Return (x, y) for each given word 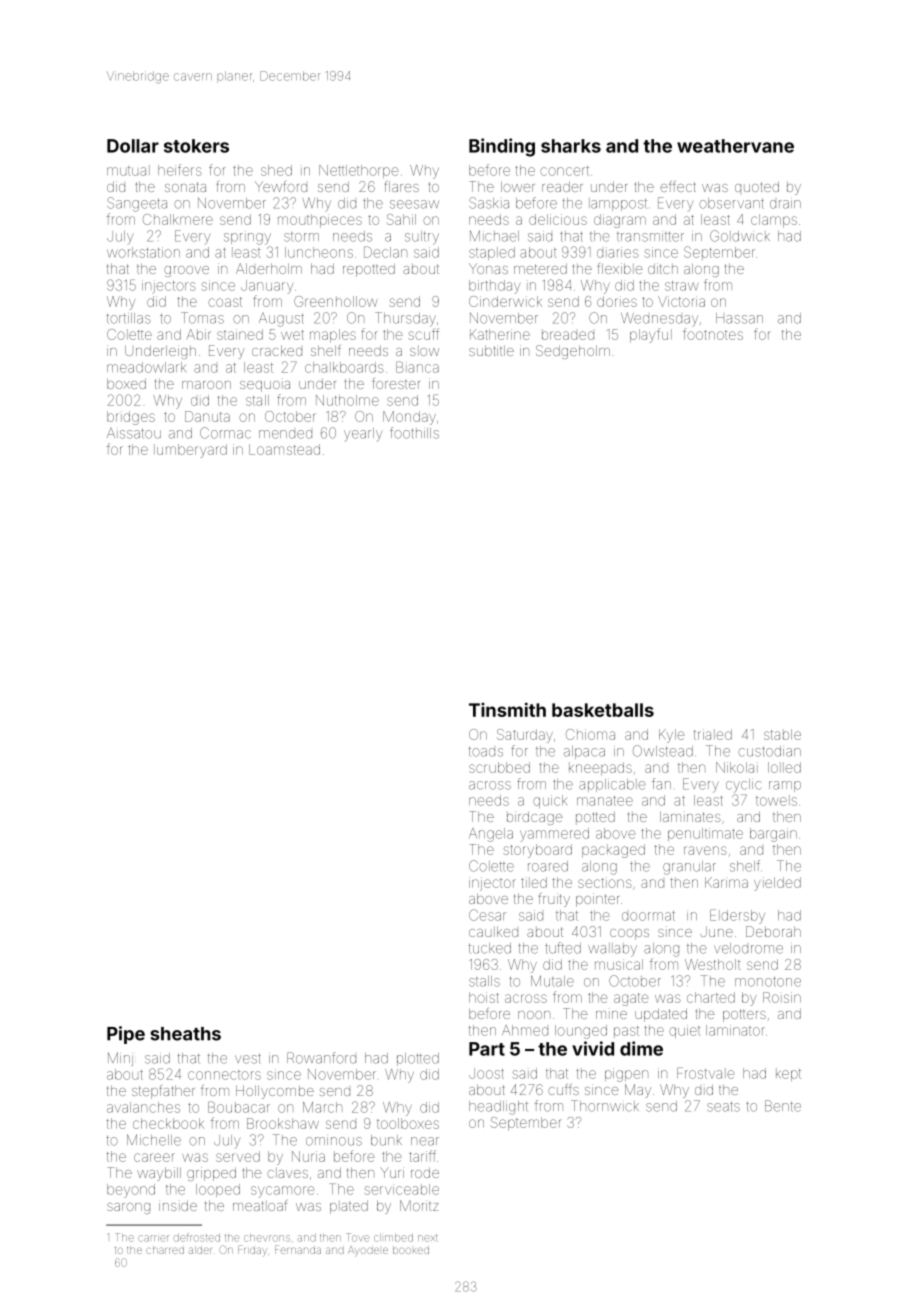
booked (411, 1250)
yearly (363, 434)
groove (186, 271)
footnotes (713, 334)
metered (540, 268)
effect (678, 186)
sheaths (185, 1034)
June (716, 932)
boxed (126, 383)
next (428, 1238)
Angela (491, 835)
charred (165, 1250)
